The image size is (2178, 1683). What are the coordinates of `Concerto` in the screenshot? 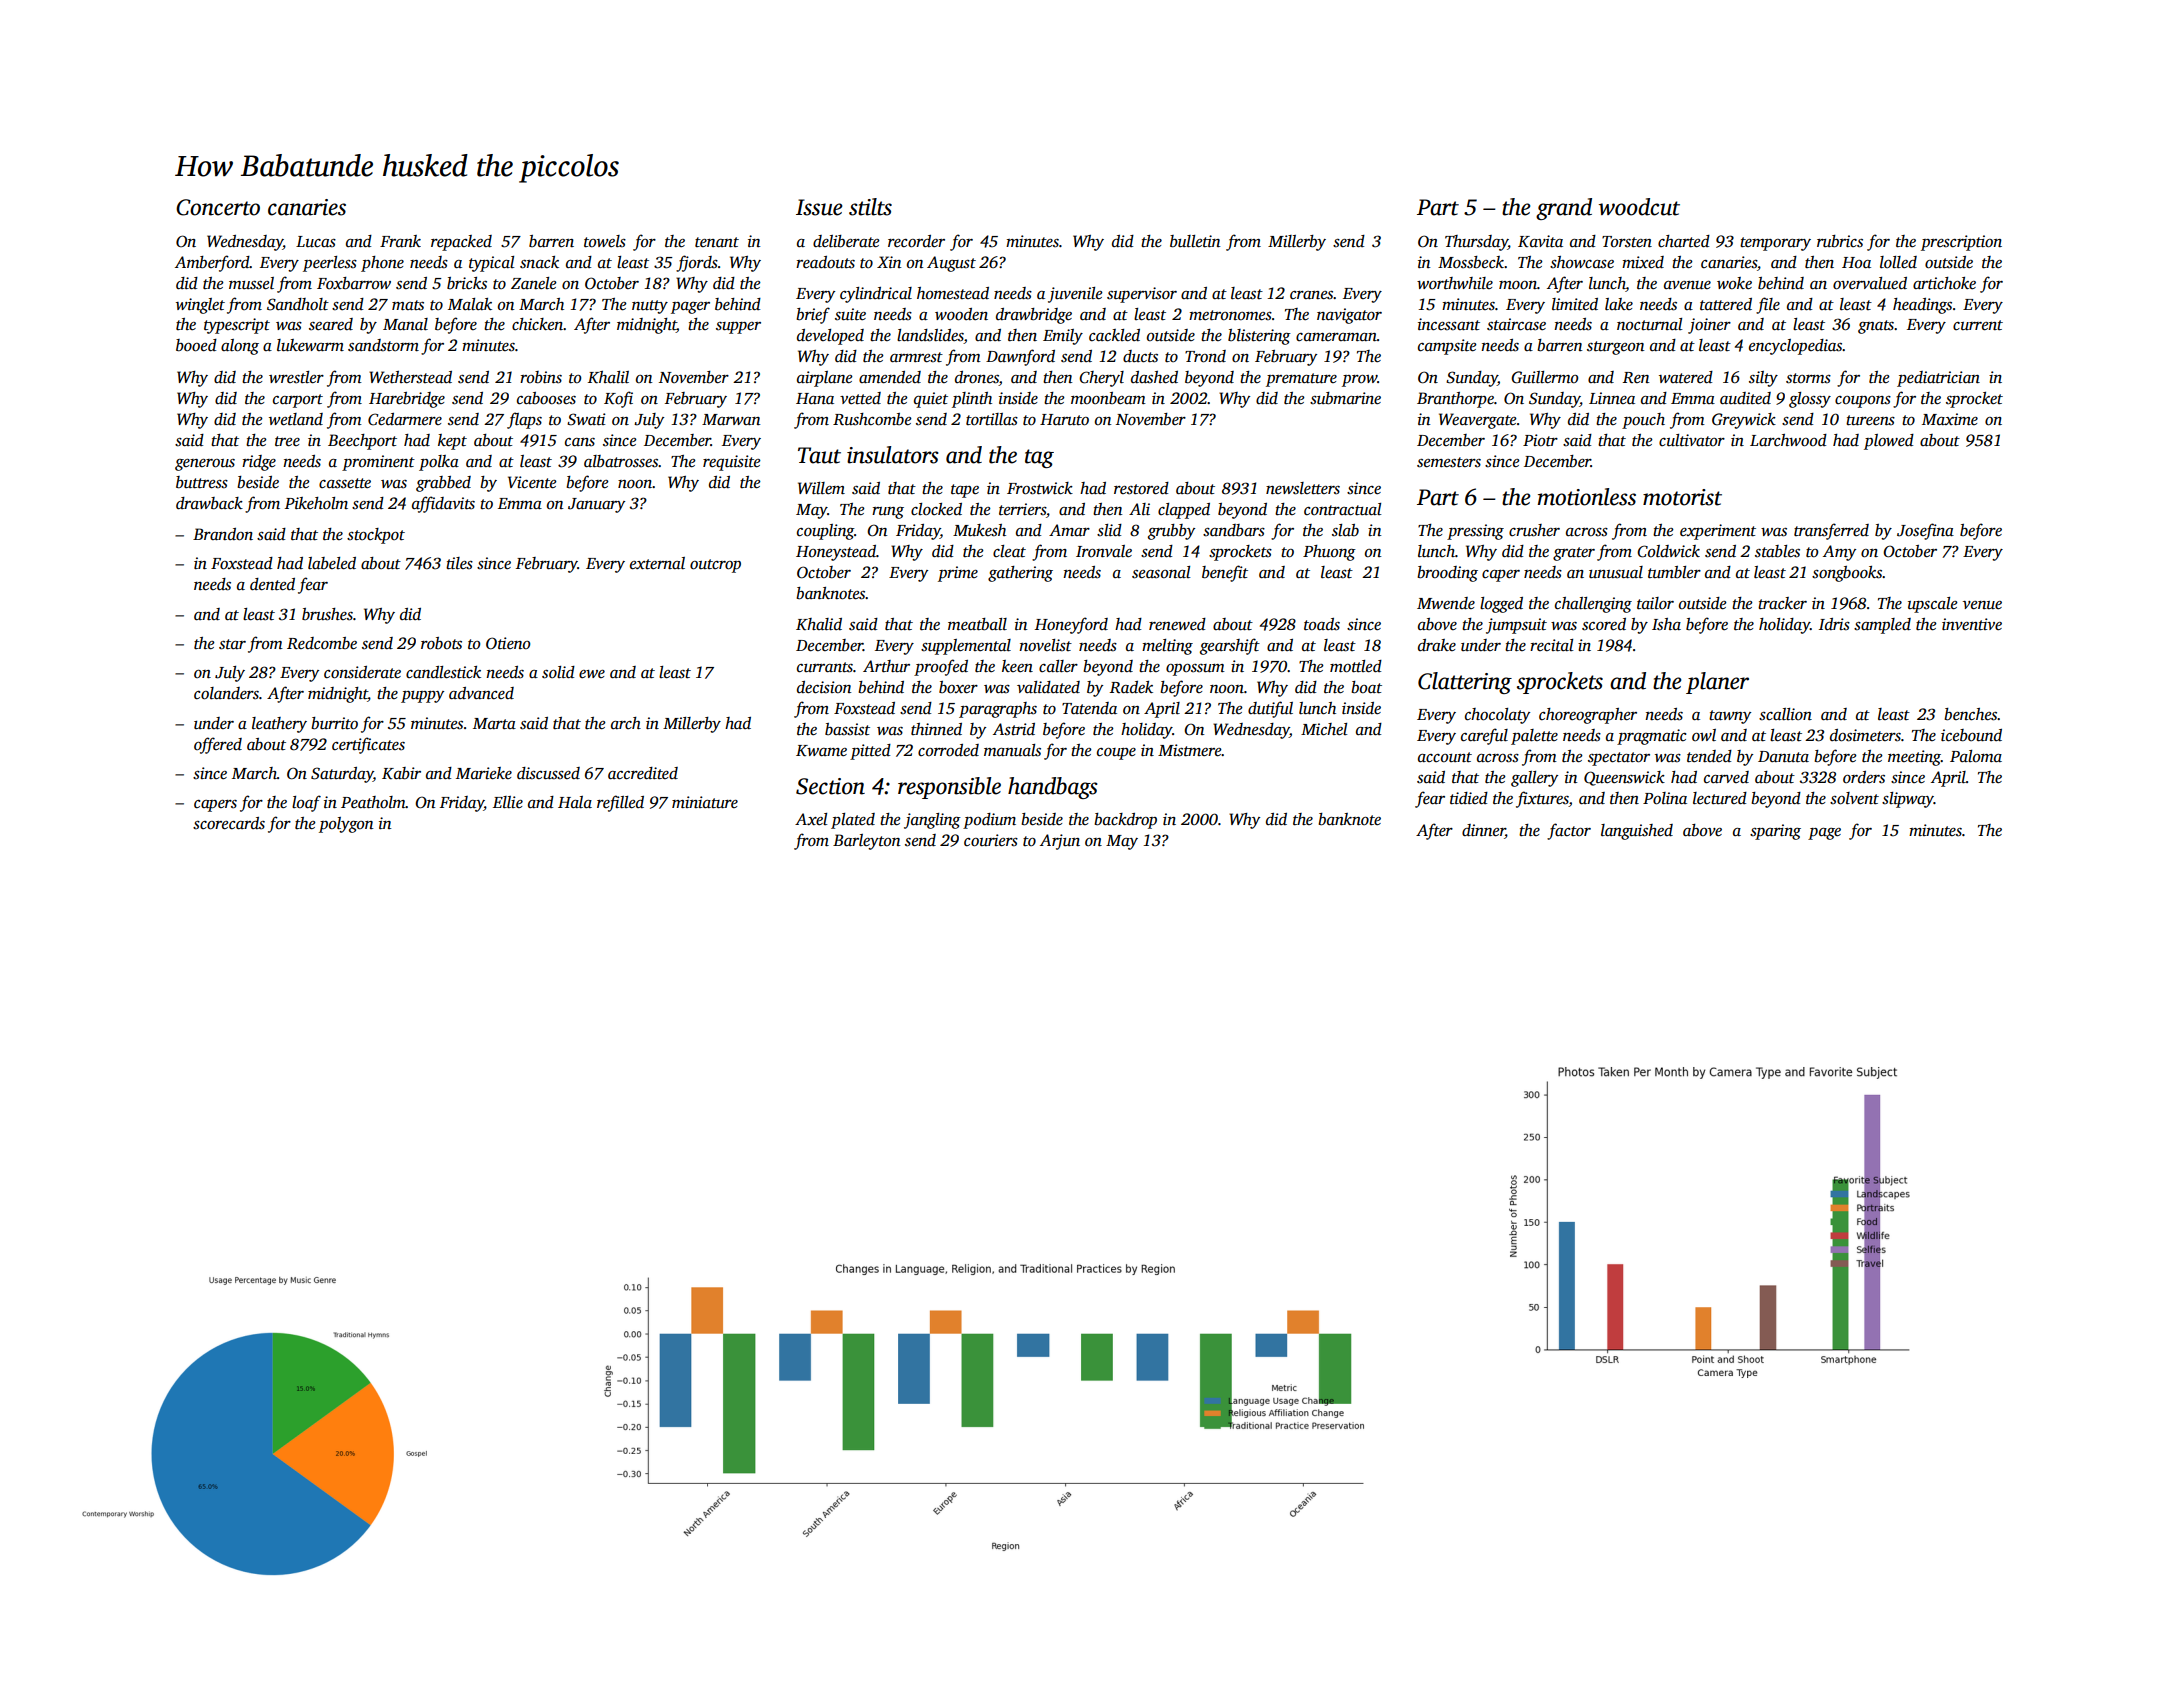 It's located at (218, 207).
